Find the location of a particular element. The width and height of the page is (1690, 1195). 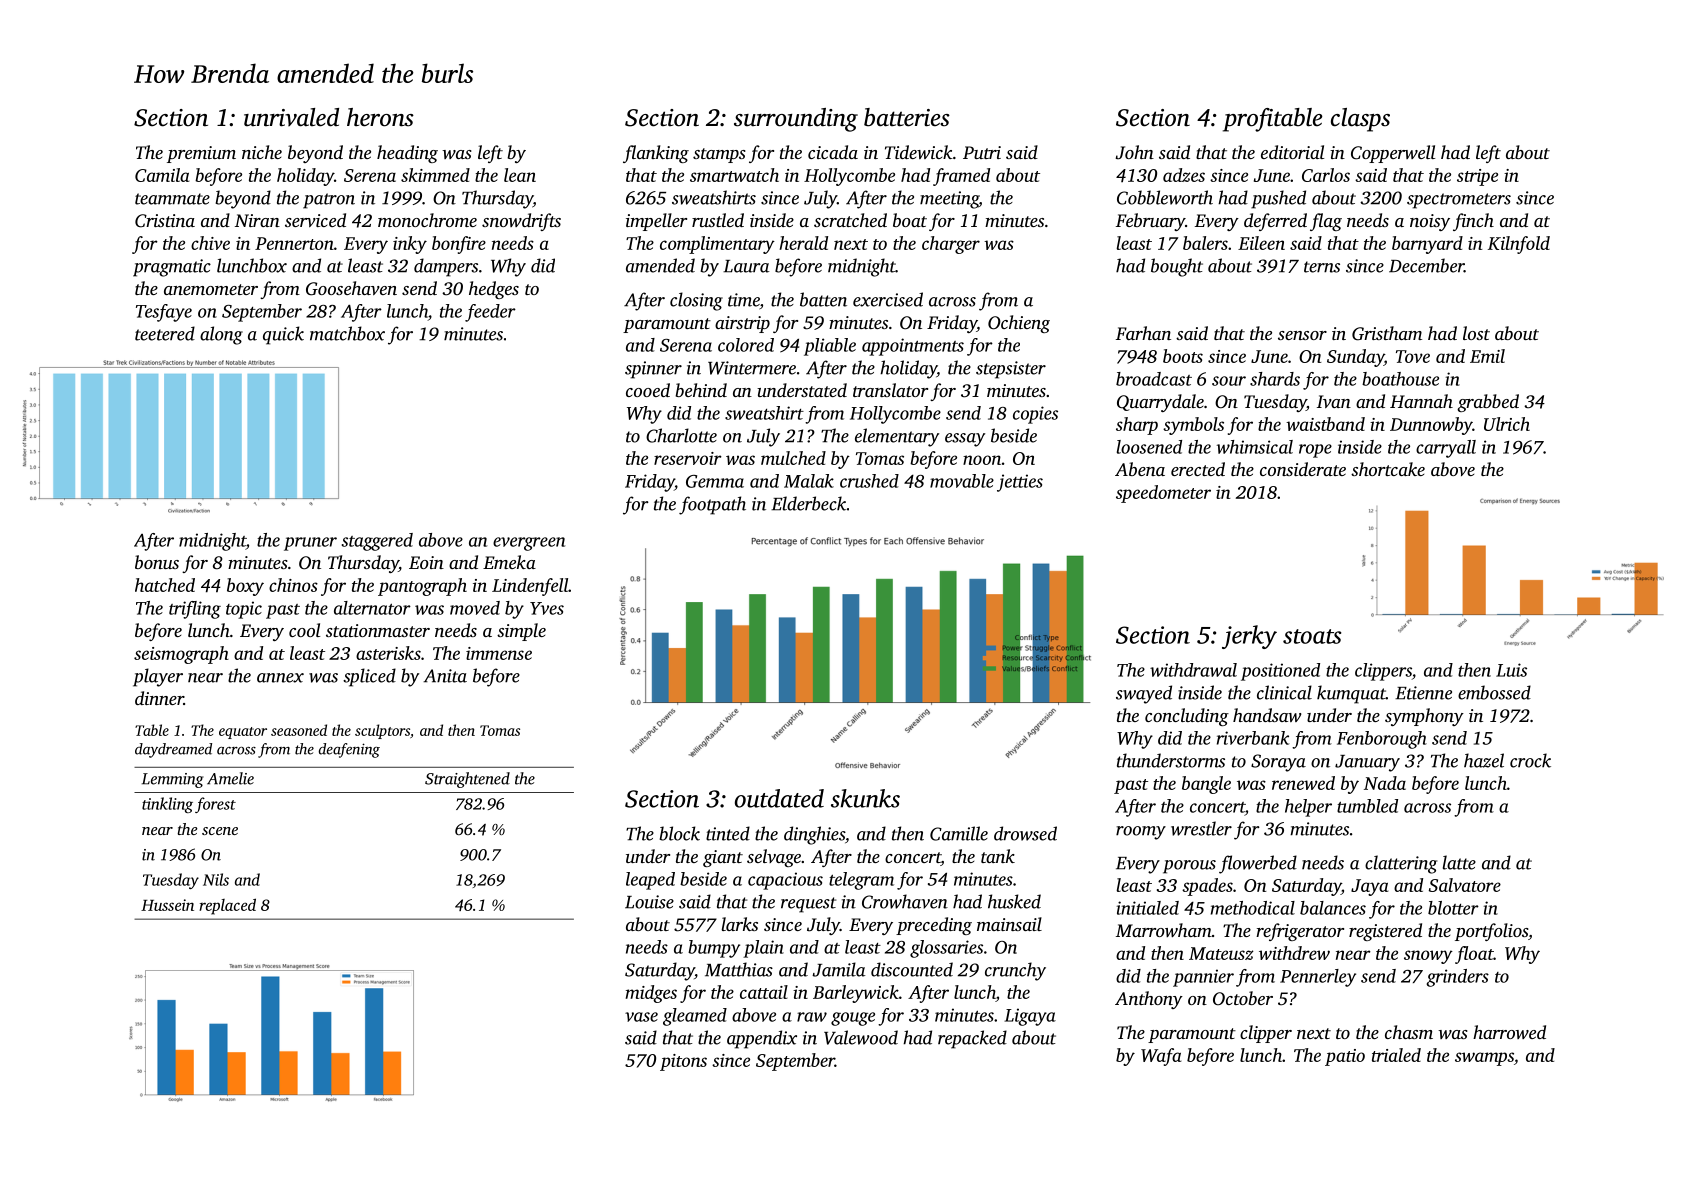

stamps is located at coordinates (719, 155).
